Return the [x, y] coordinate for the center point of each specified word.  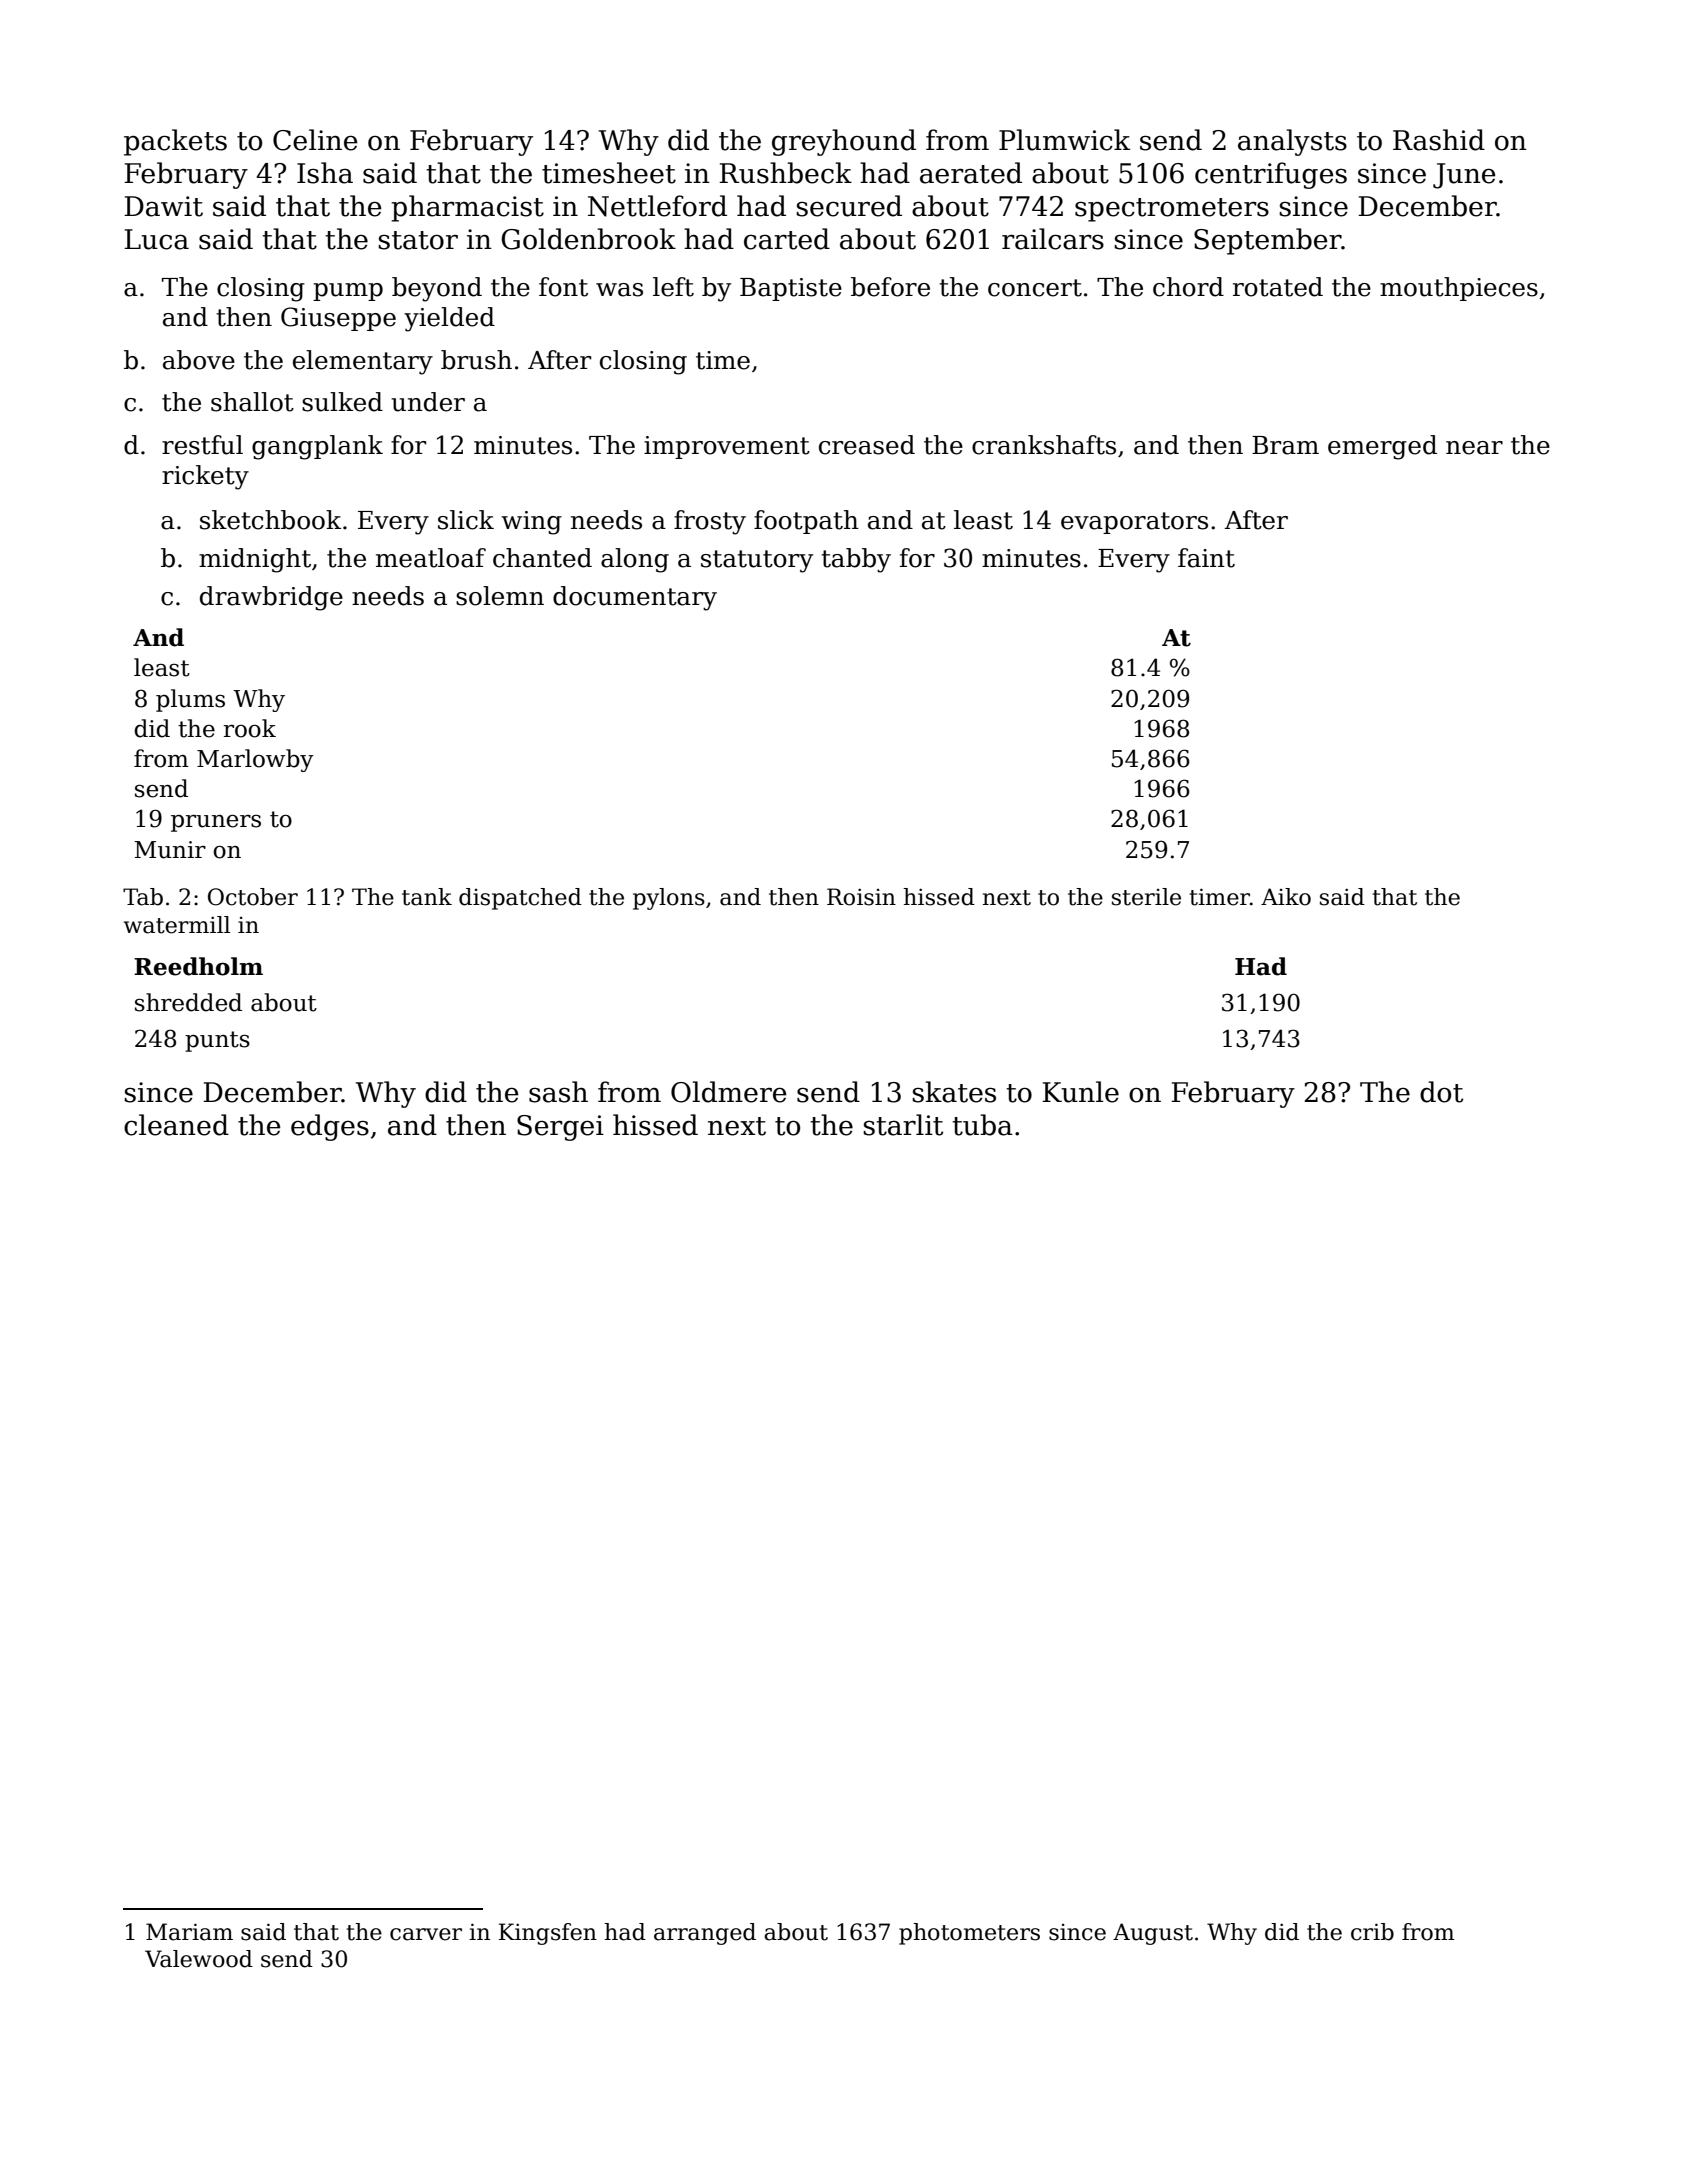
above [199, 360]
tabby [856, 560]
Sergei [560, 1128]
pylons [669, 899]
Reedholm [198, 966]
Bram [1285, 445]
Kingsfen [548, 1934]
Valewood [199, 1959]
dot [1441, 1092]
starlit [903, 1125]
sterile [1146, 897]
